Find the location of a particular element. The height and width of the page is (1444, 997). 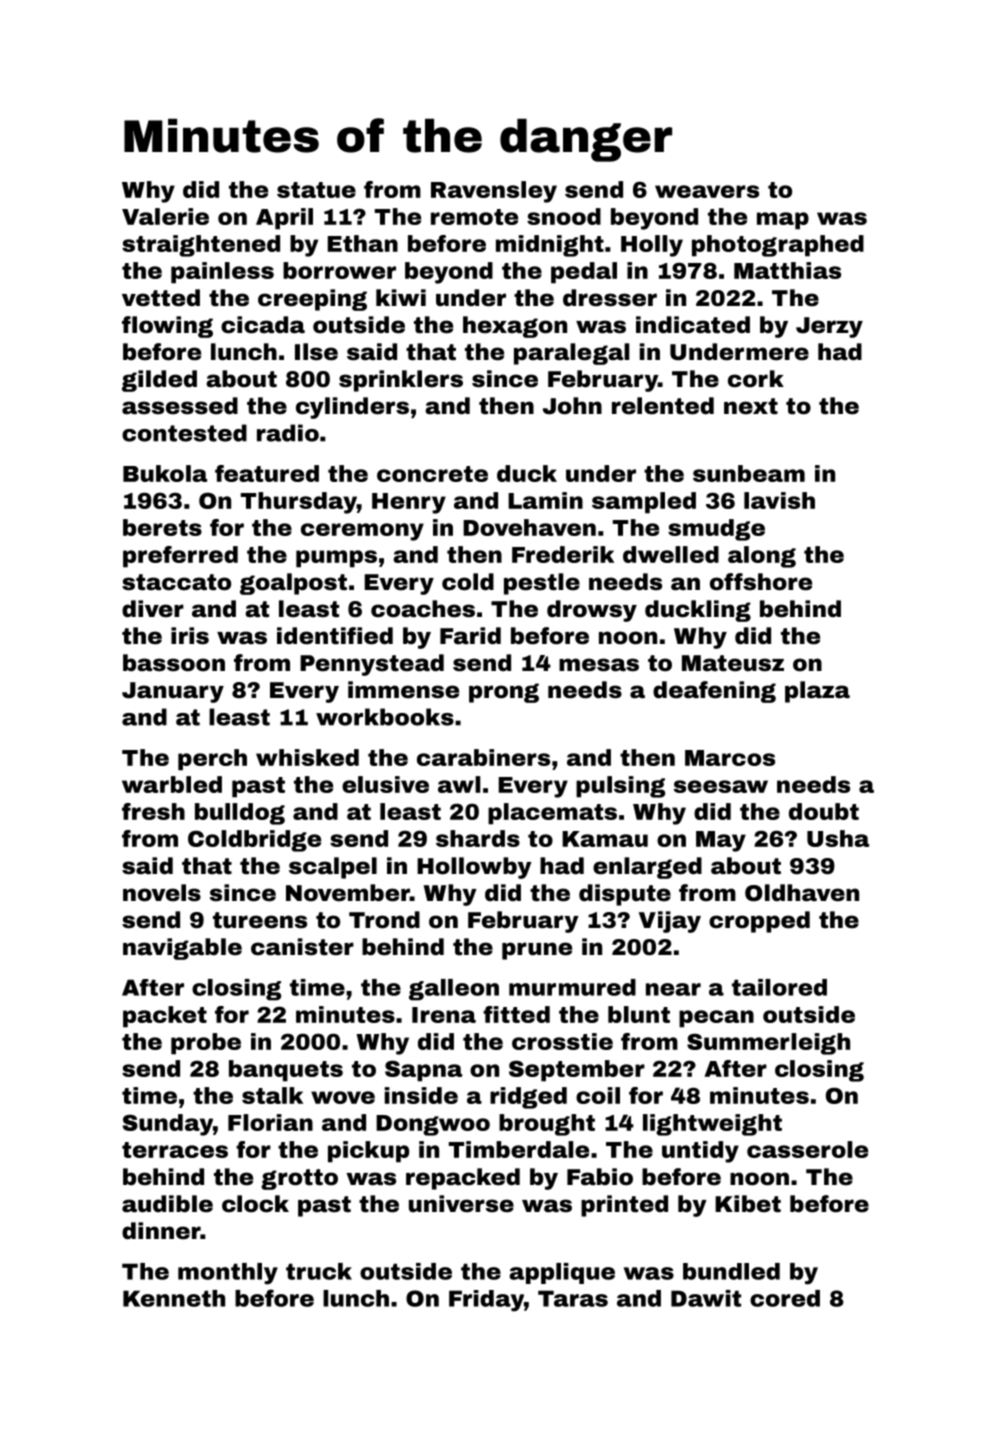

workbooks is located at coordinates (385, 717).
